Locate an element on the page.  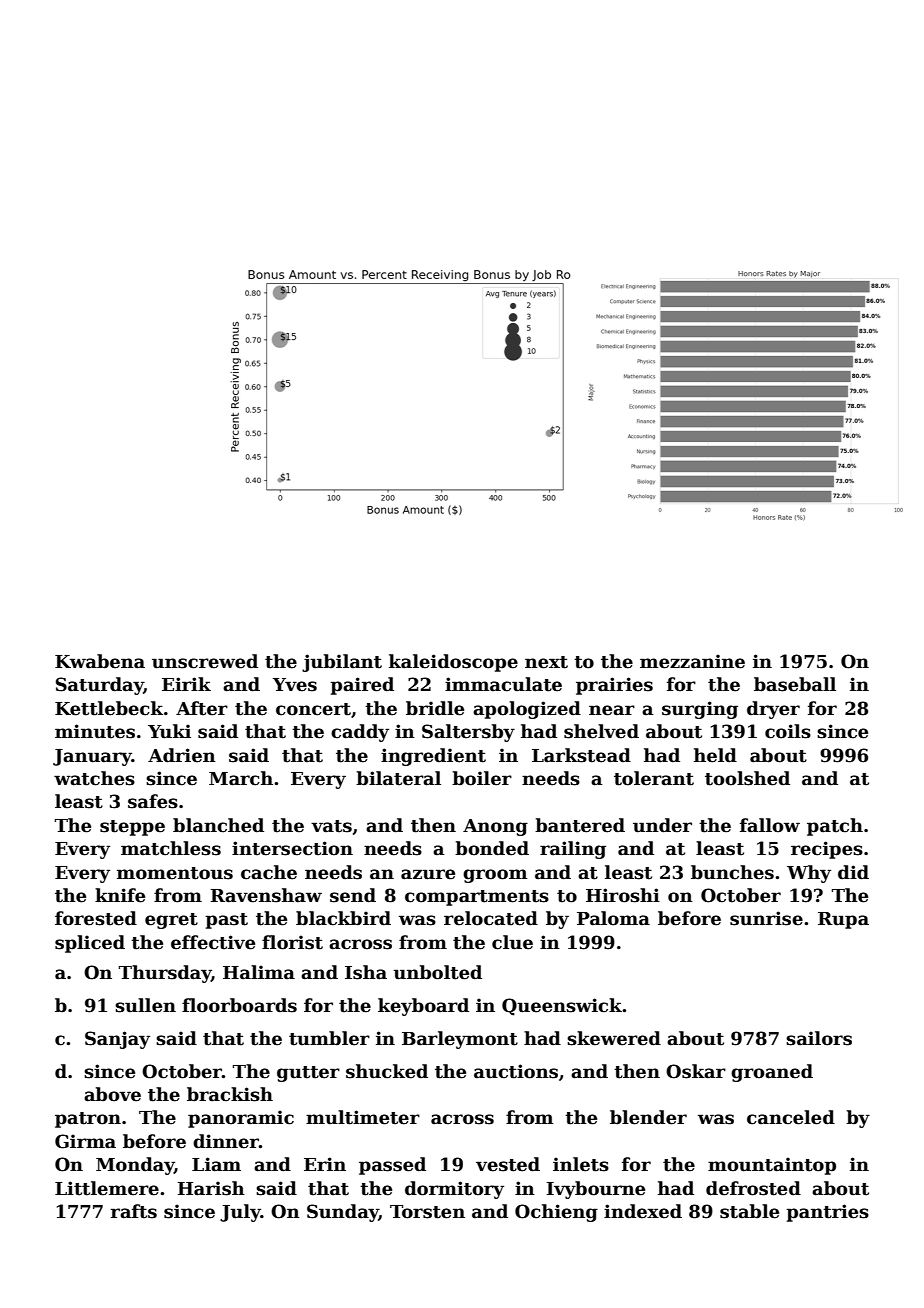
bunches is located at coordinates (732, 872).
